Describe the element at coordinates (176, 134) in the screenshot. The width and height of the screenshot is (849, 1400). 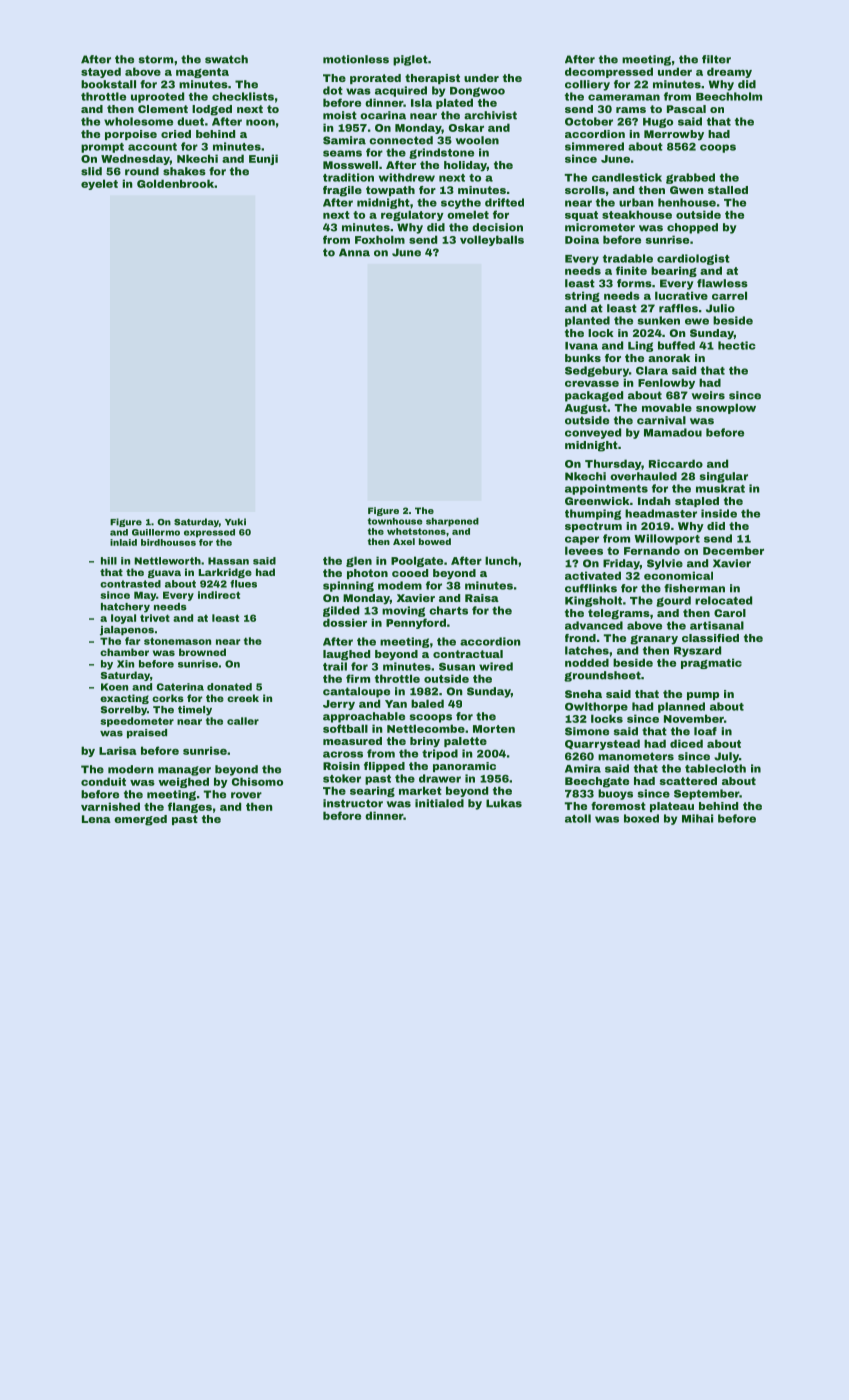
I see `cried` at that location.
